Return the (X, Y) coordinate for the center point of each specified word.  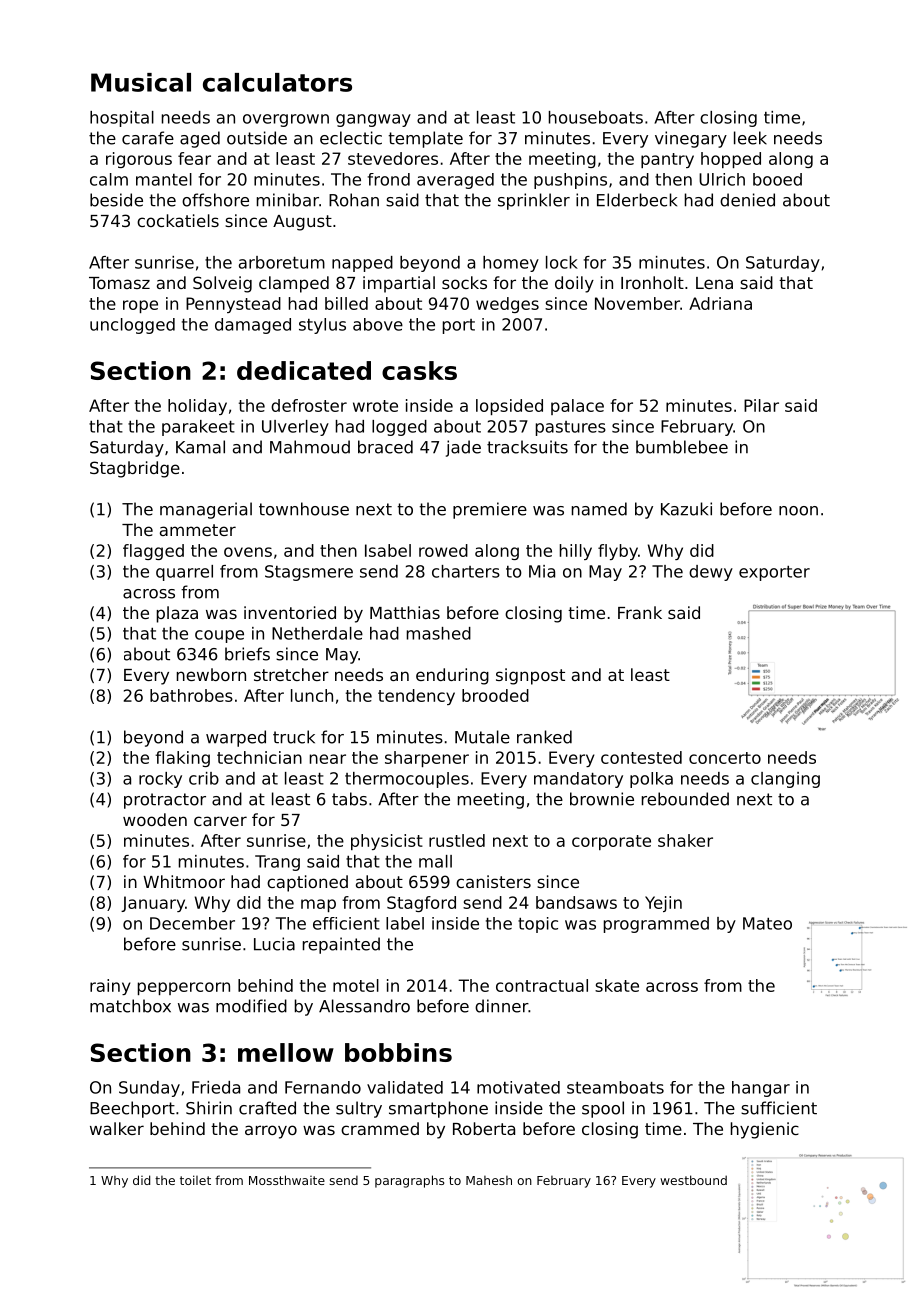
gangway (373, 120)
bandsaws (576, 902)
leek (750, 138)
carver (220, 821)
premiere (490, 510)
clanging (785, 780)
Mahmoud (310, 447)
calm (109, 179)
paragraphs (409, 1181)
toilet (195, 1180)
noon (798, 511)
